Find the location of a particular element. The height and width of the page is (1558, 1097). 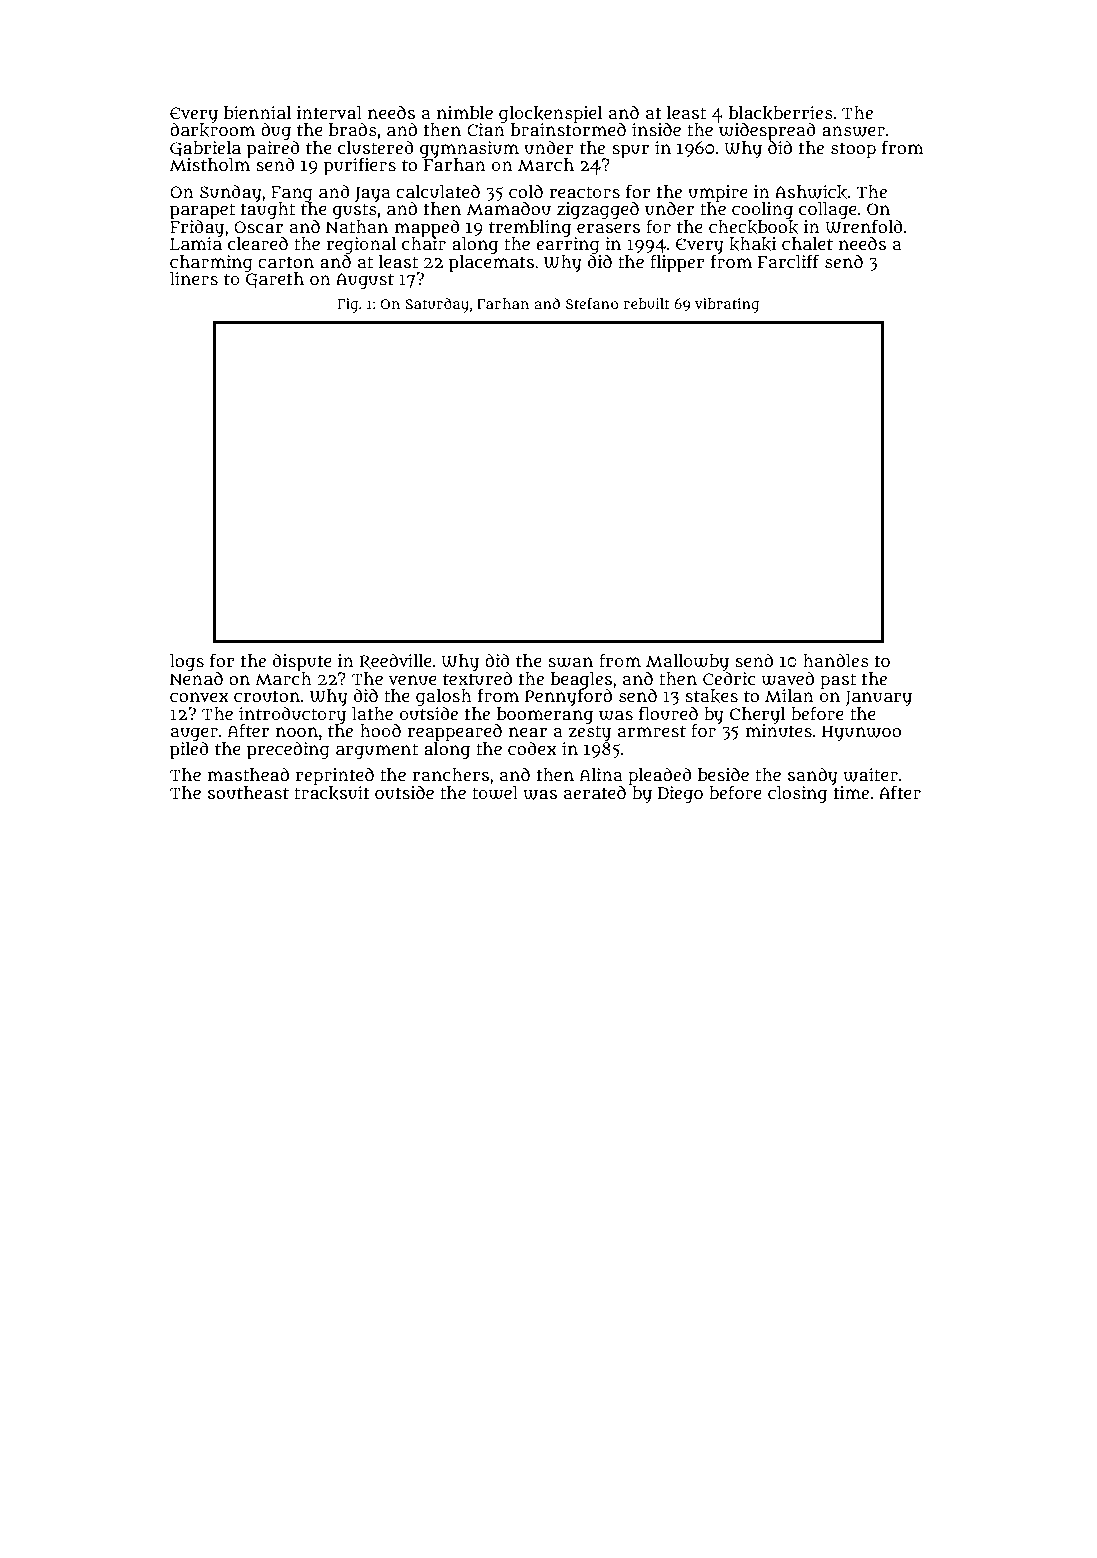

interval is located at coordinates (329, 112).
